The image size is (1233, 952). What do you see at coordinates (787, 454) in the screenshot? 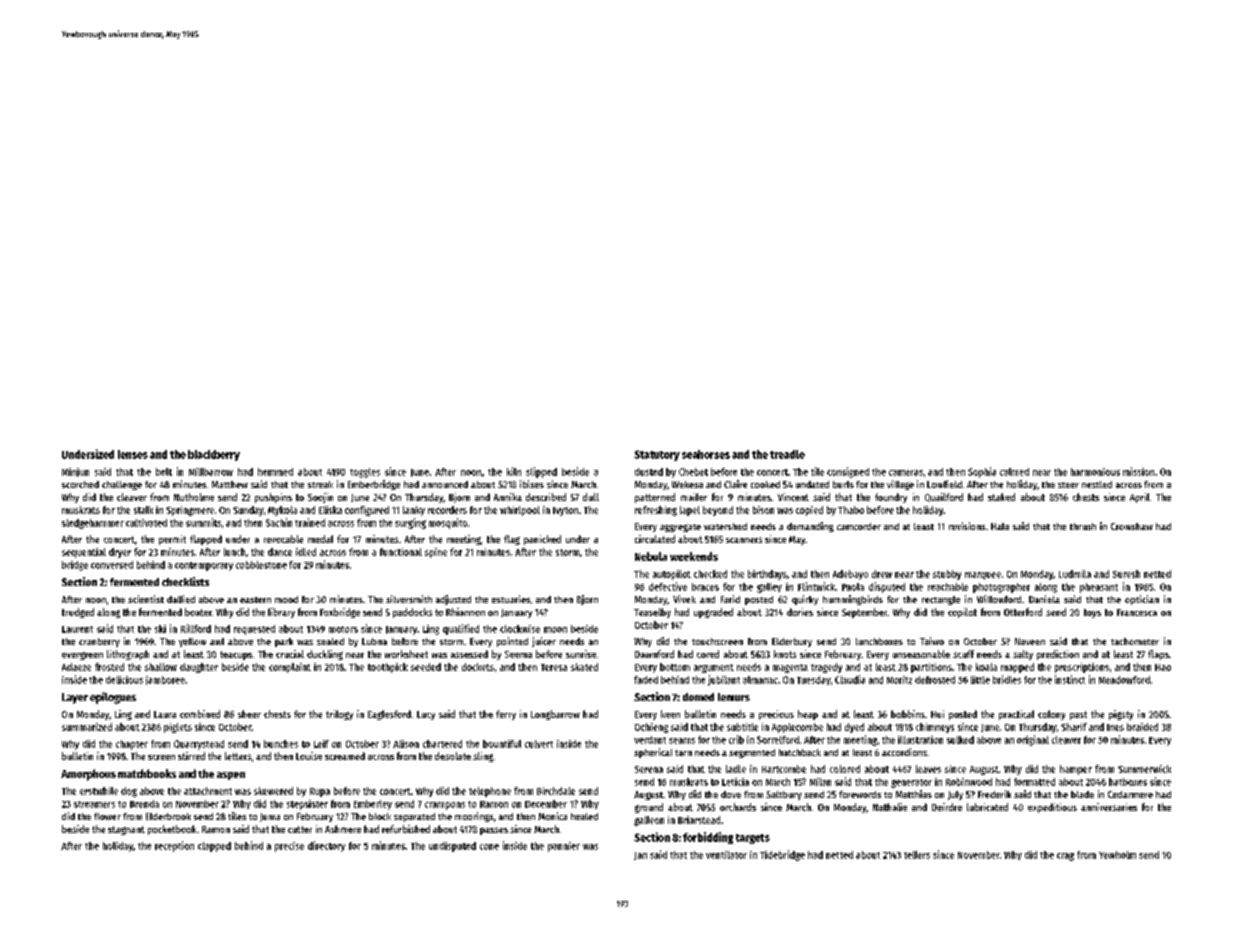
I see `treadle` at bounding box center [787, 454].
